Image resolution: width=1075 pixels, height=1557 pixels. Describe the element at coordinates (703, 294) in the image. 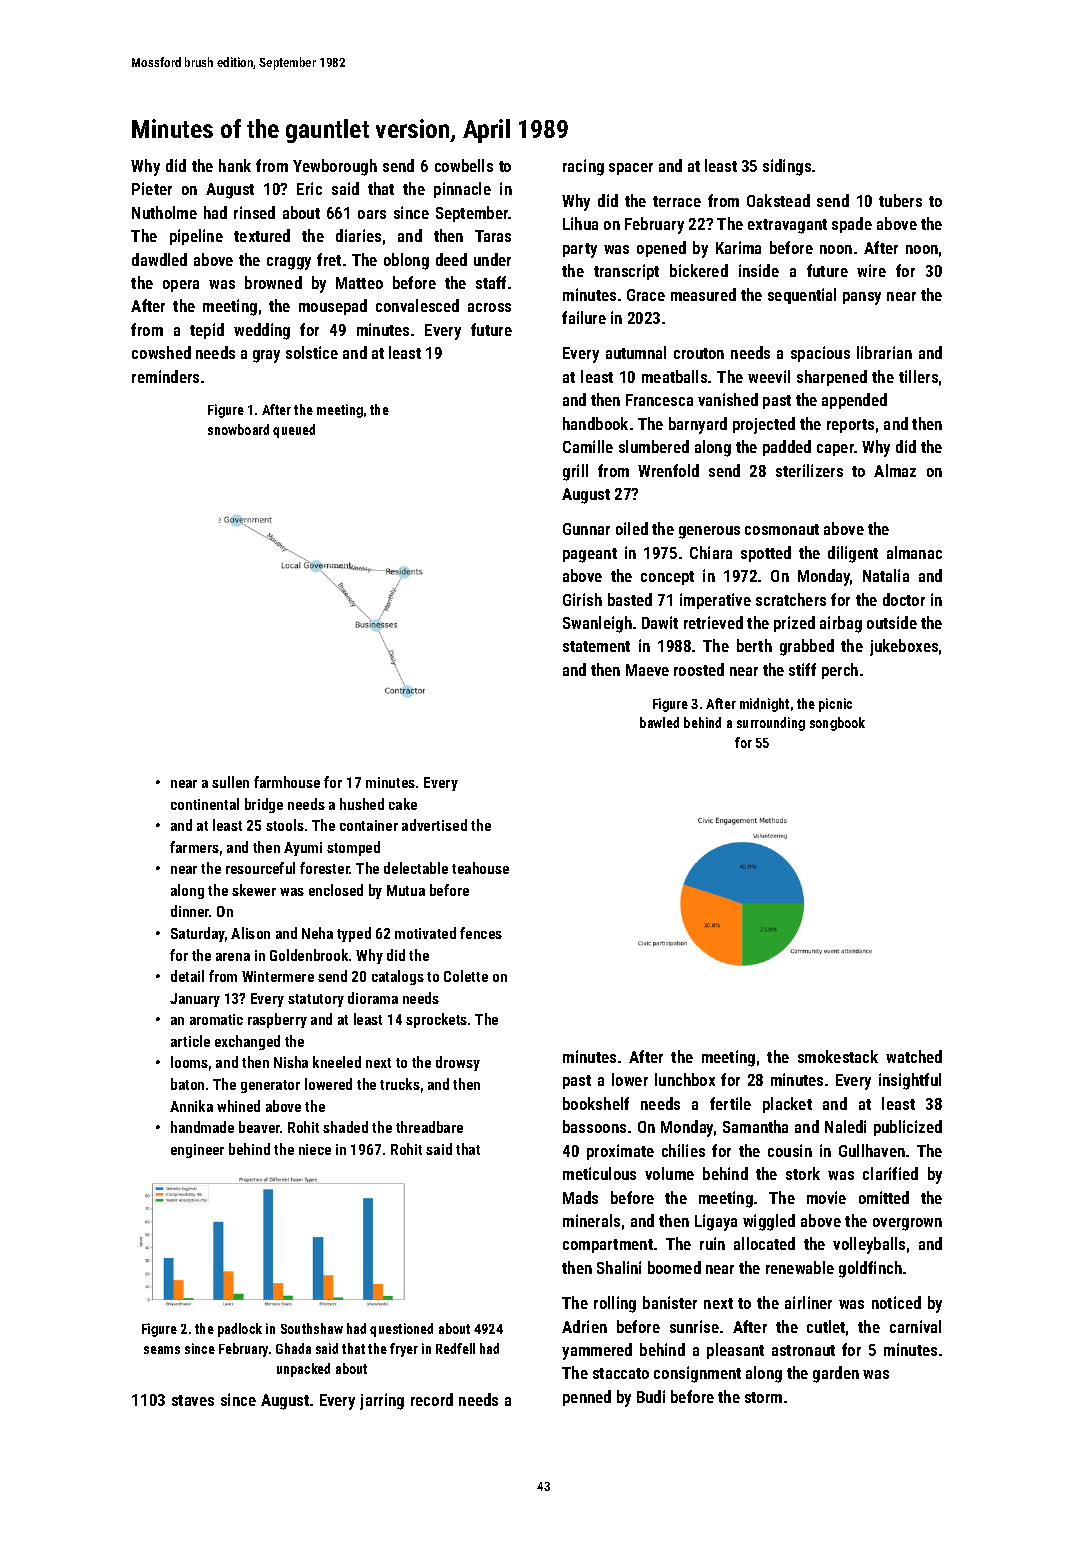

I see `measured` at that location.
